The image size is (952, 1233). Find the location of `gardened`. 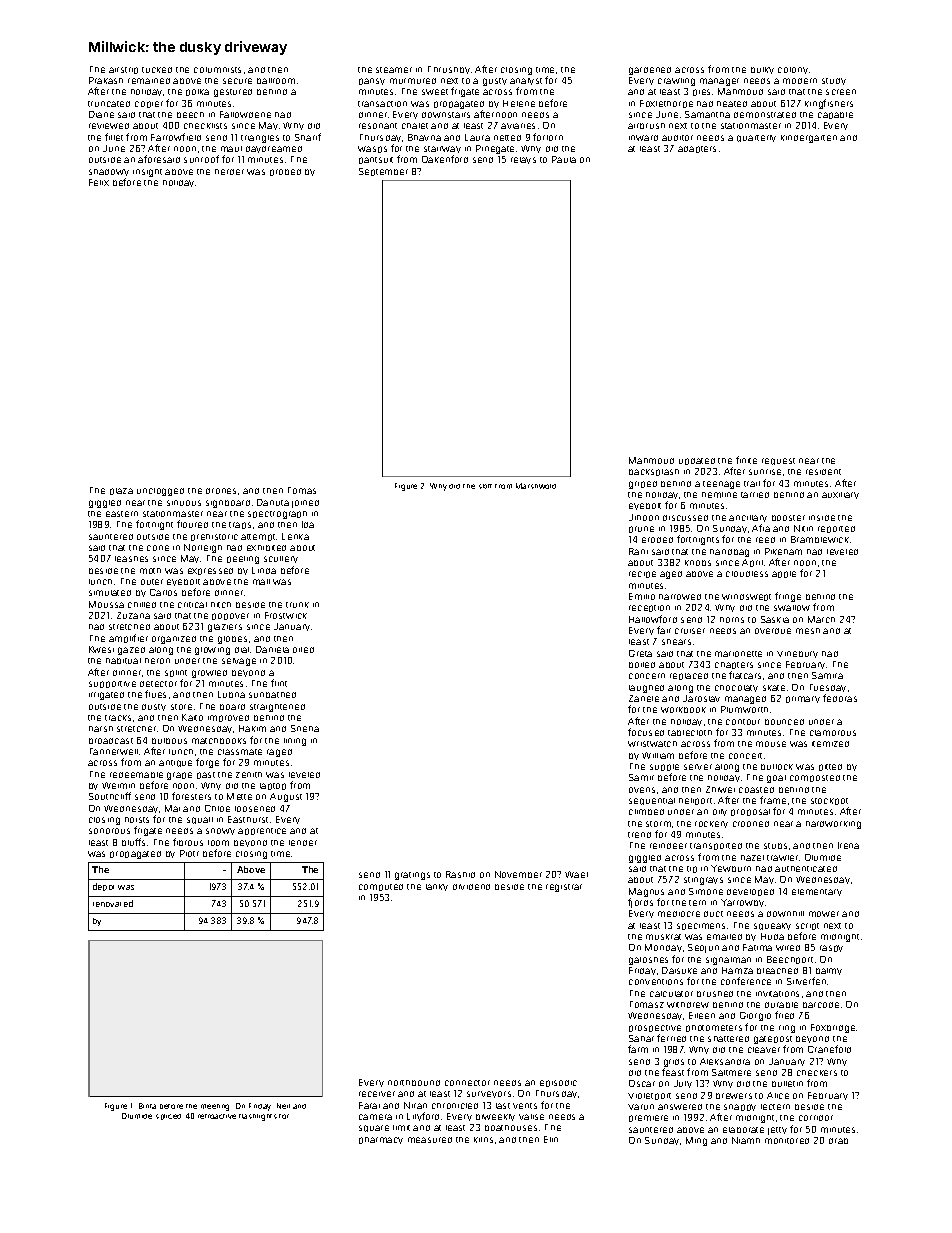

gardened is located at coordinates (650, 71).
